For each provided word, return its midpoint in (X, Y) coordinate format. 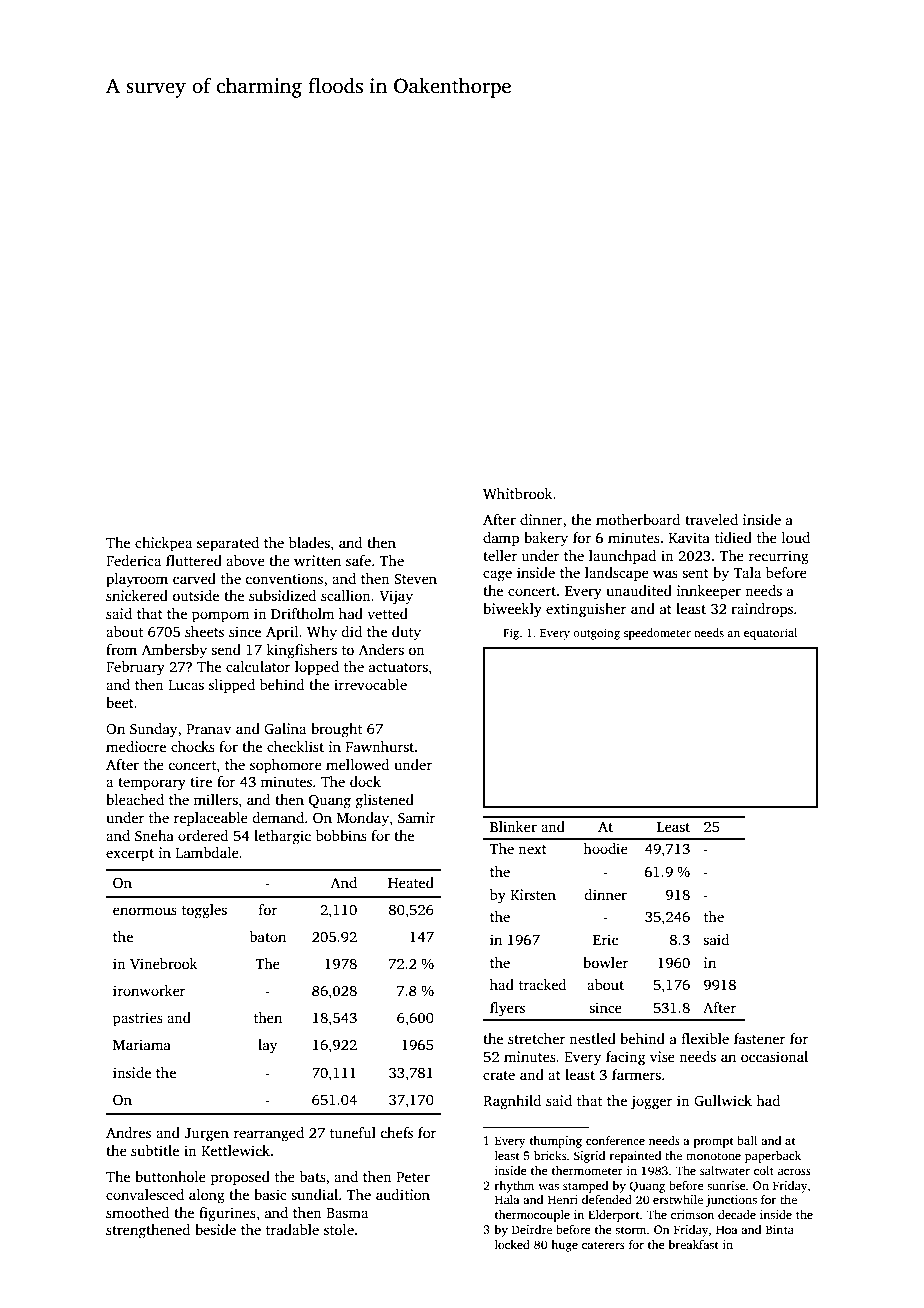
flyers (507, 1009)
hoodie (605, 848)
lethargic (282, 837)
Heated (411, 882)
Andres (128, 1132)
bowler (605, 962)
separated (228, 544)
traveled (711, 519)
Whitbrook (518, 493)
